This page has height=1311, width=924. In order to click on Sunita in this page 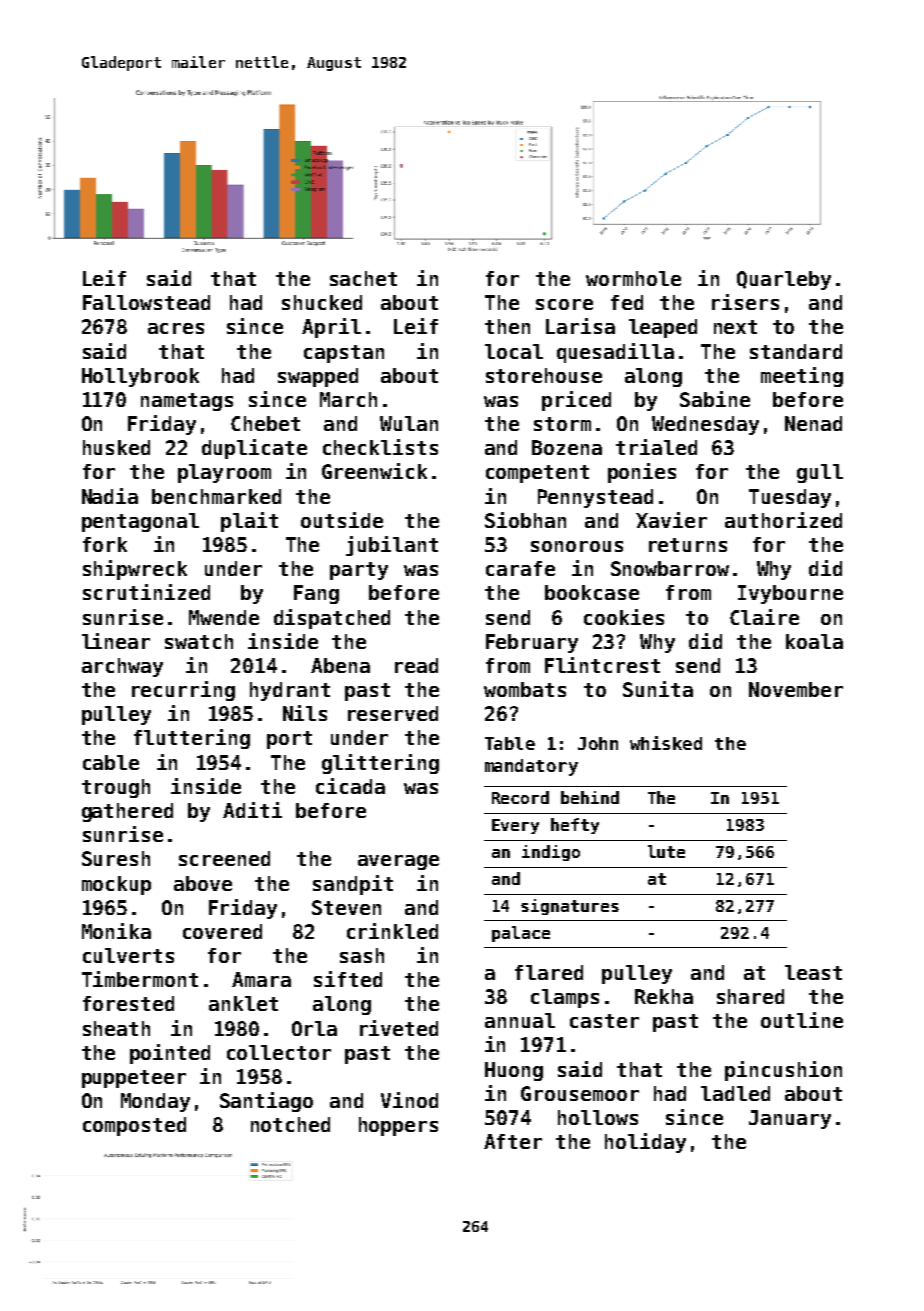, I will do `click(658, 689)`.
